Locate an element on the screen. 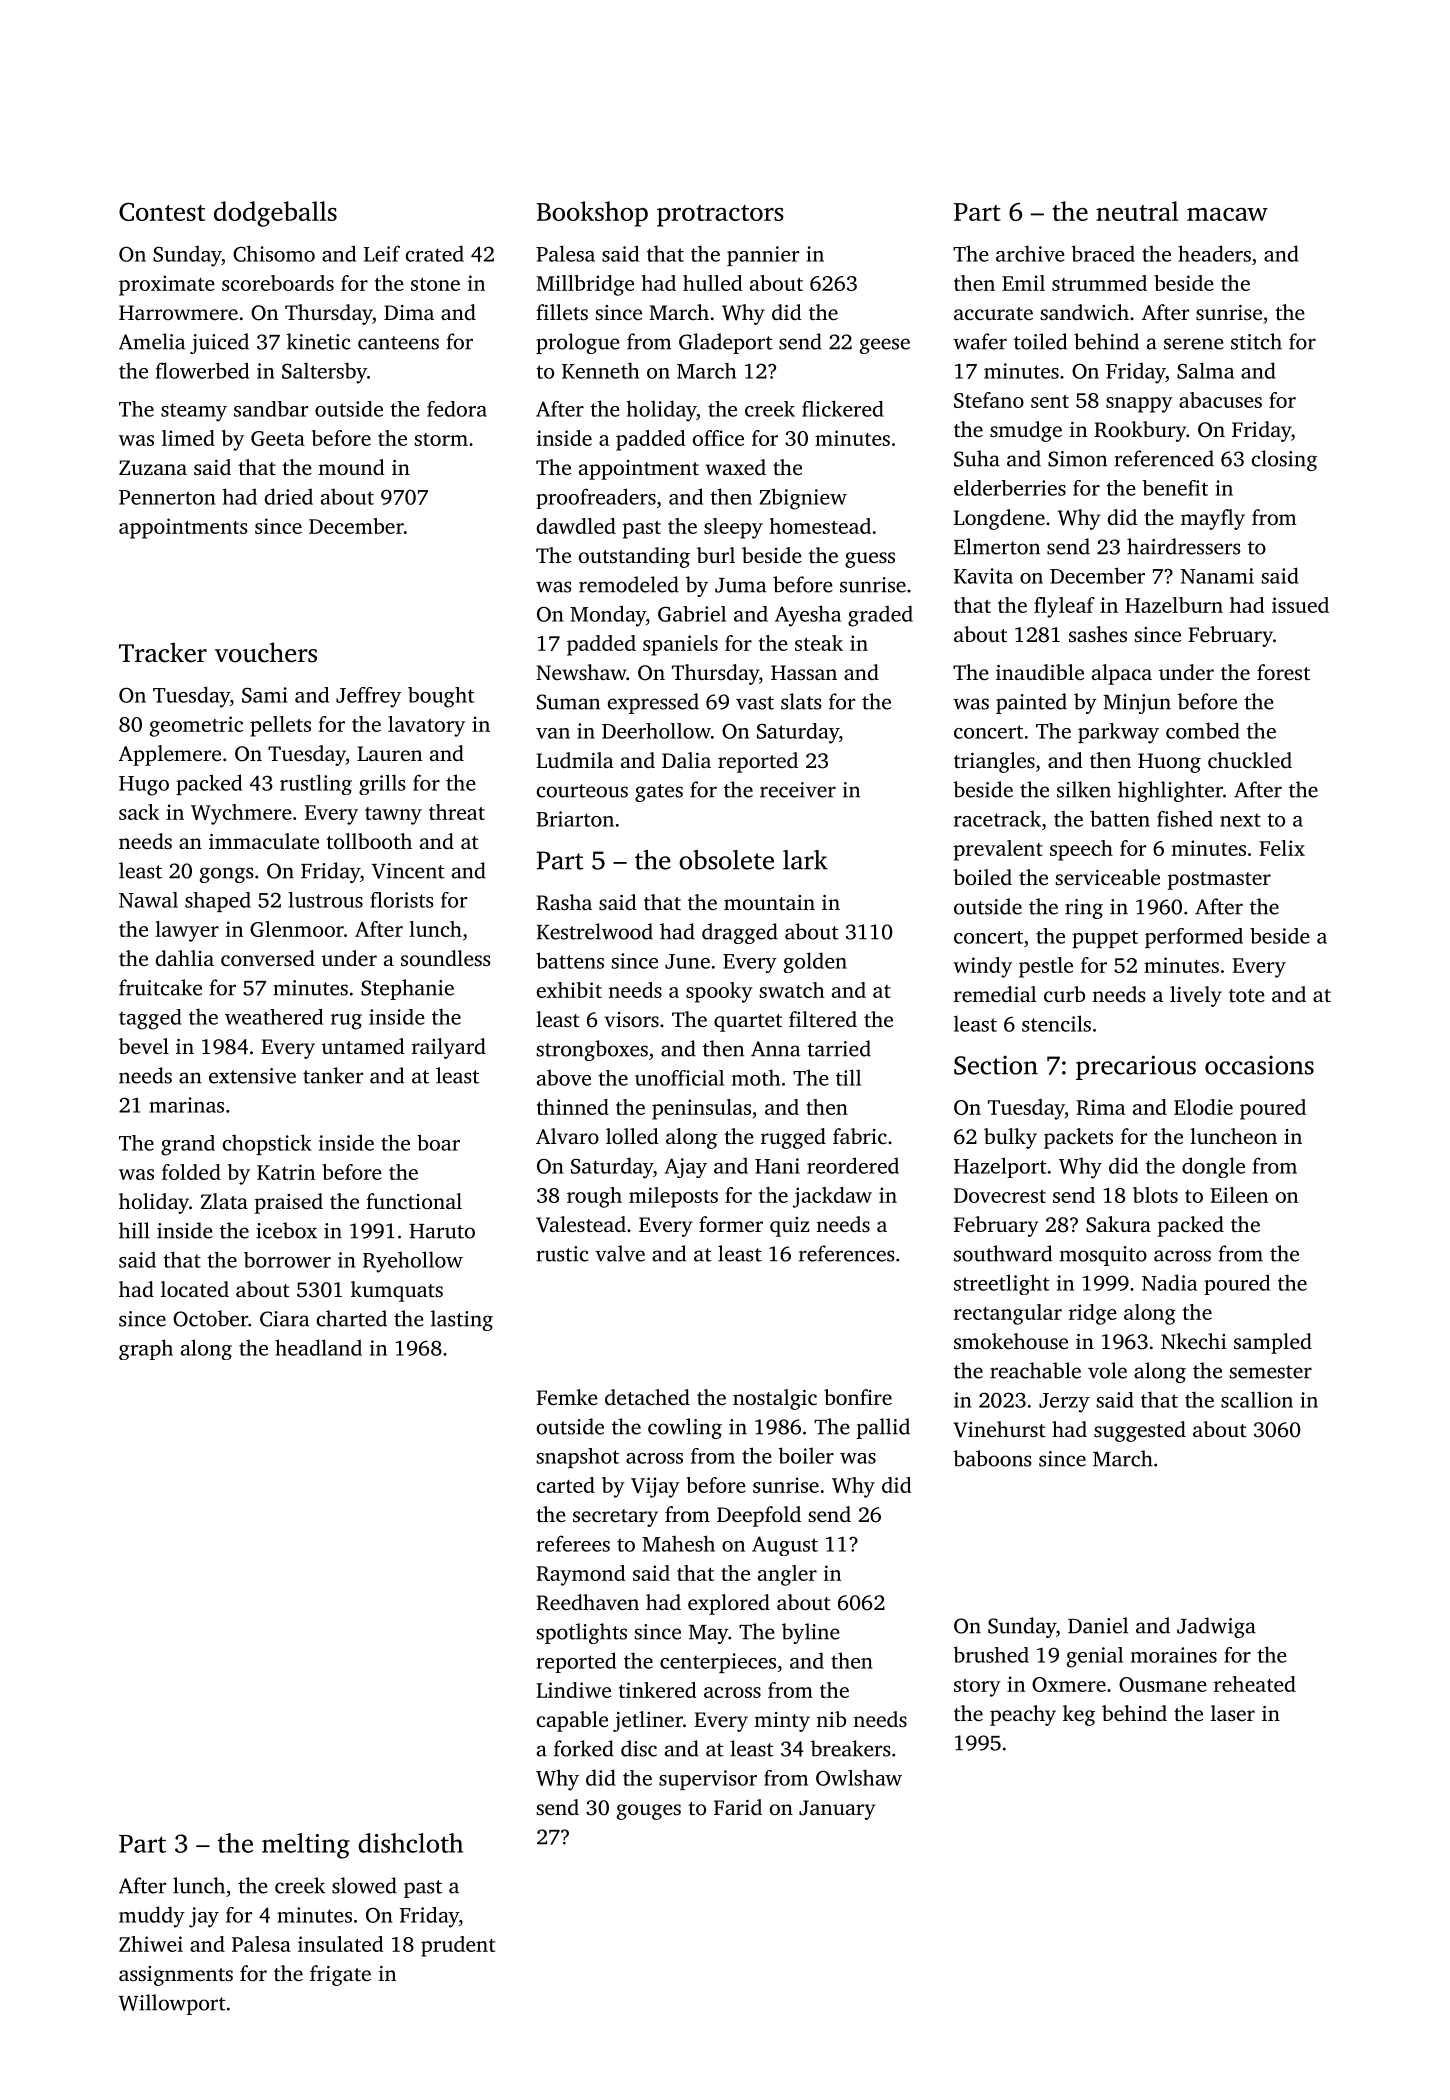 The width and height of the screenshot is (1450, 2100). flyleaf is located at coordinates (1064, 607).
